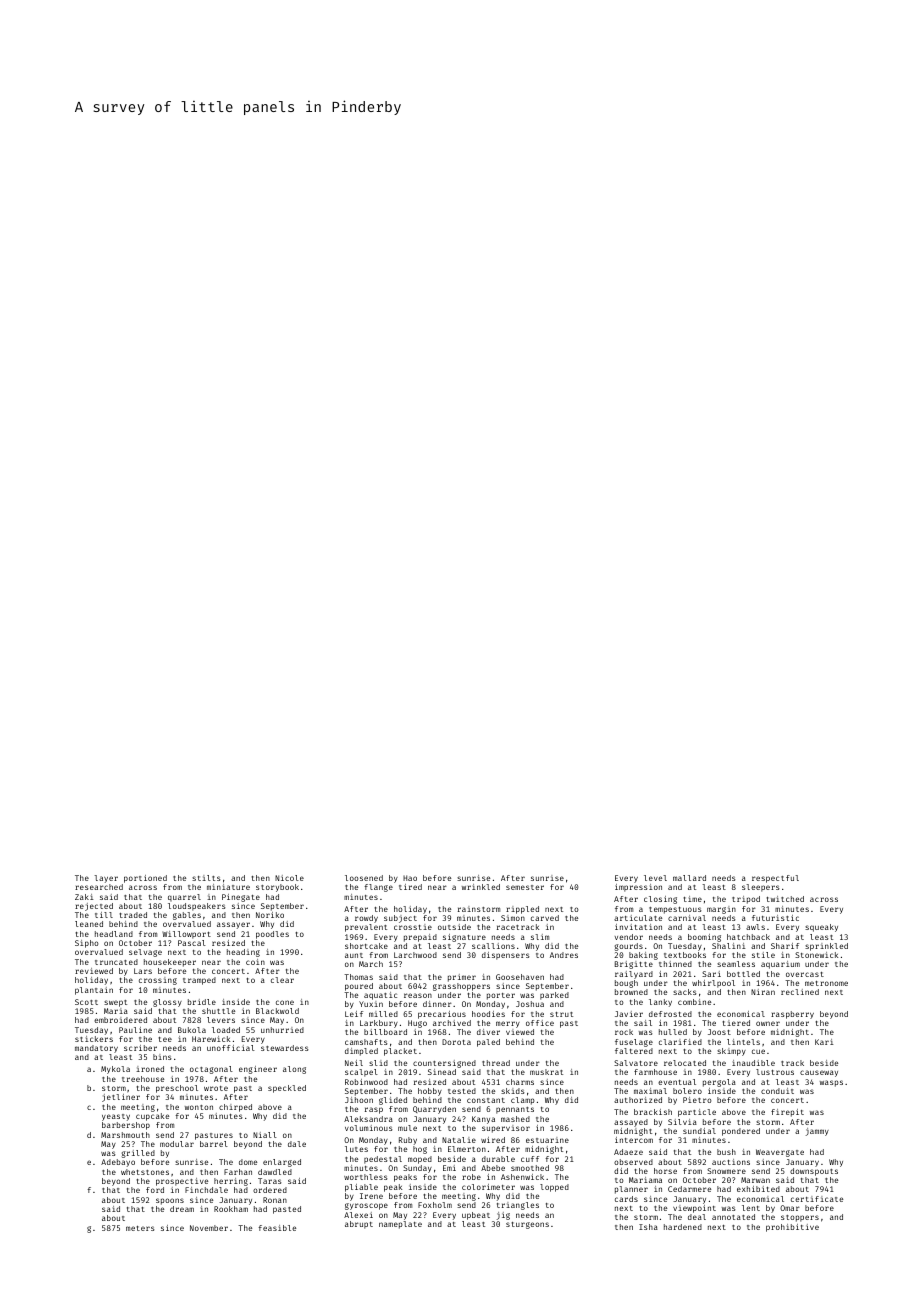  What do you see at coordinates (817, 1132) in the document?
I see `jammy` at bounding box center [817, 1132].
